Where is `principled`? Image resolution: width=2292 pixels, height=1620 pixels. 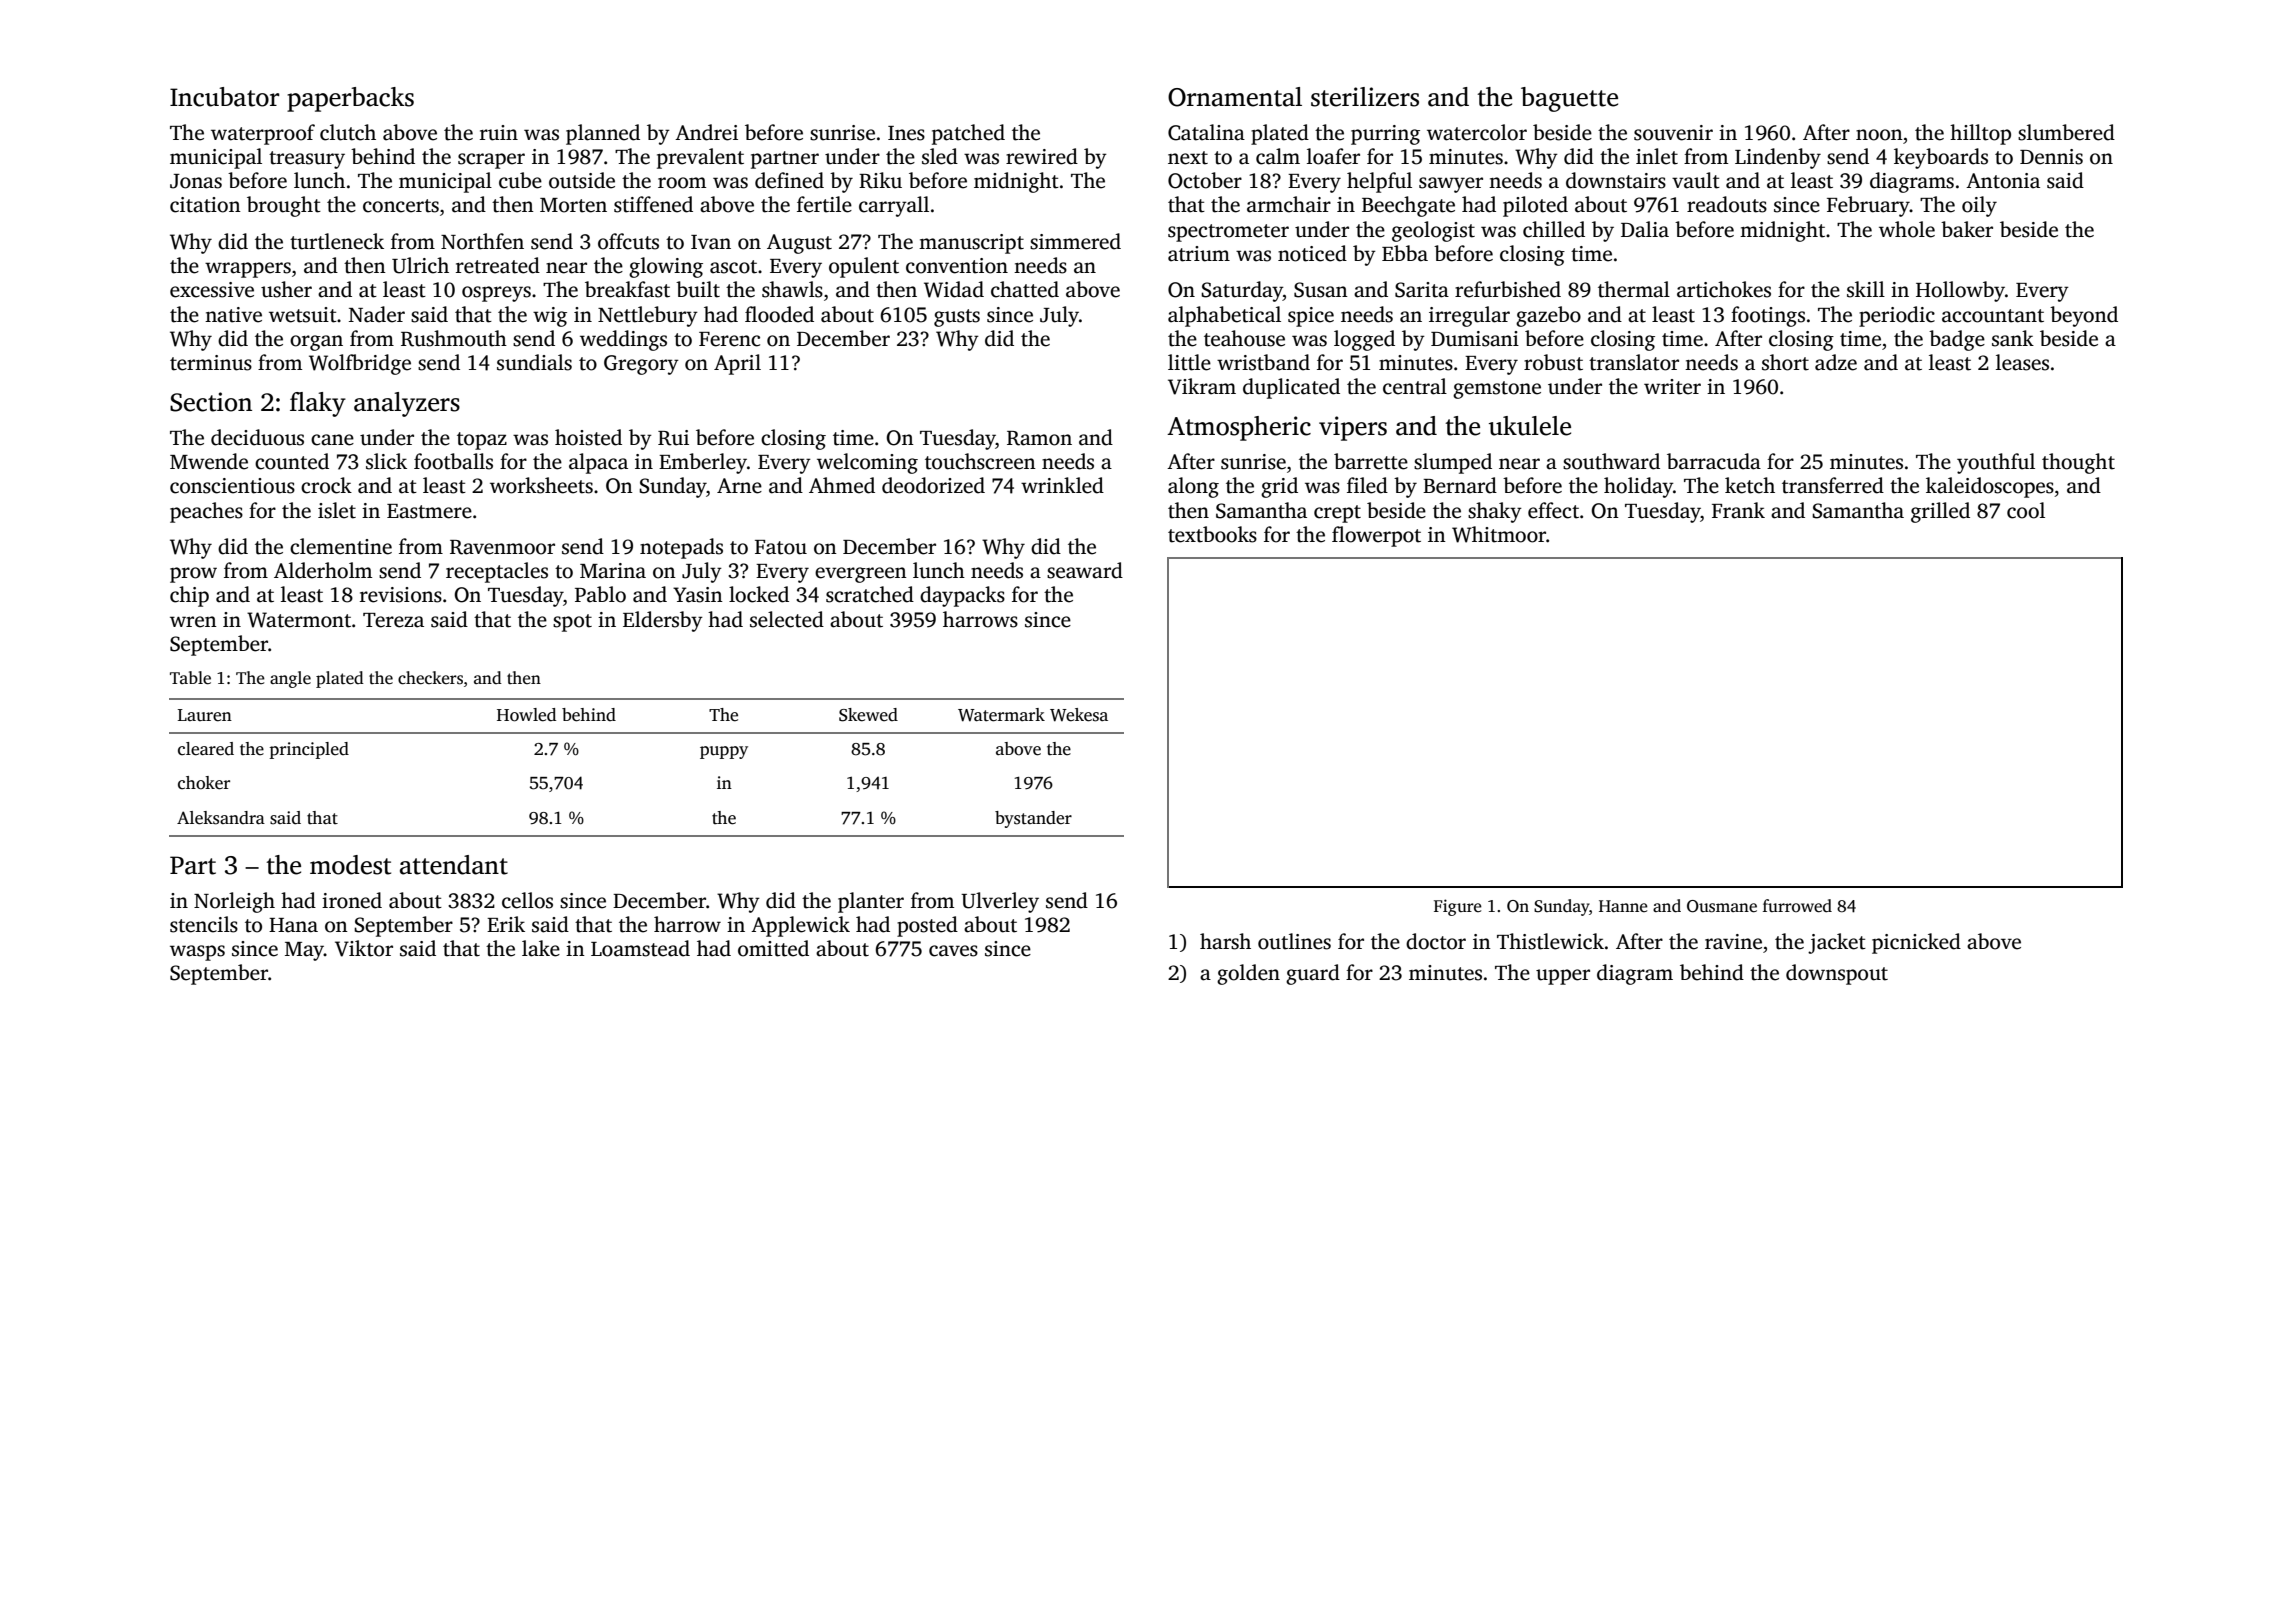 principled is located at coordinates (309, 750).
